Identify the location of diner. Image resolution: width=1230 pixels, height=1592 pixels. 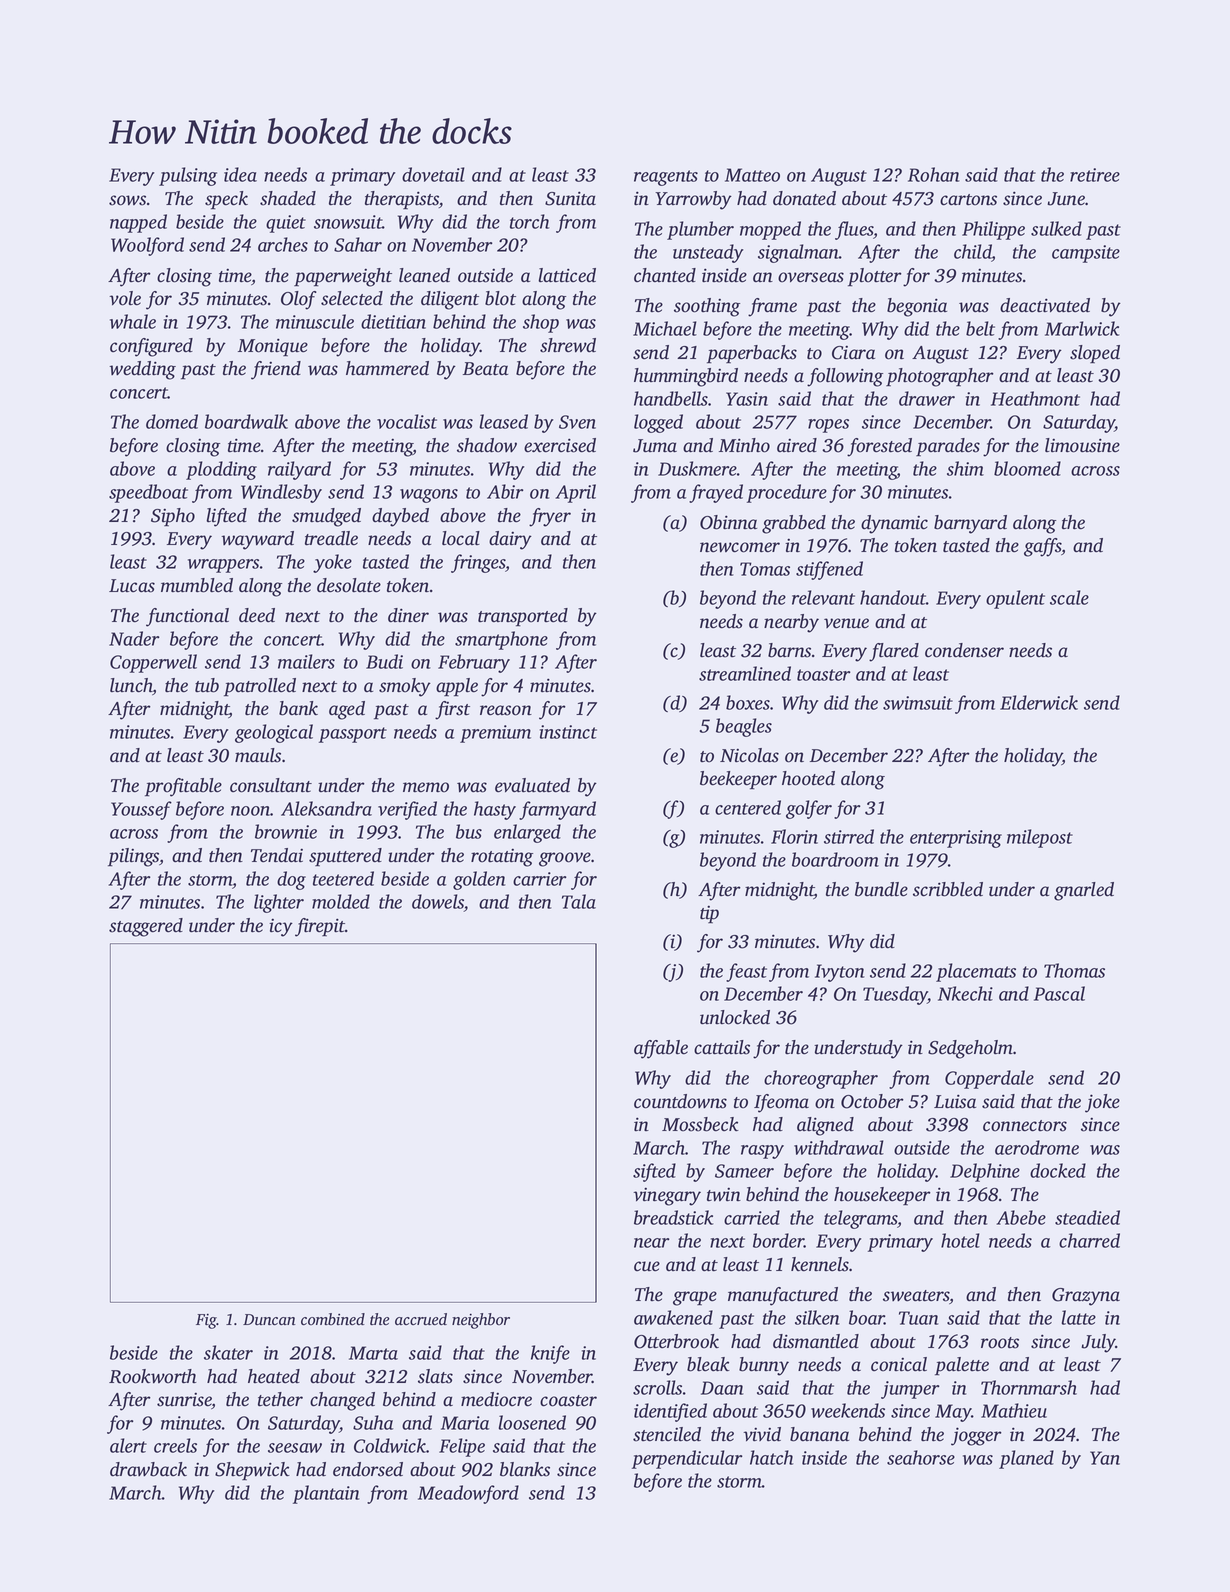
(408, 615).
